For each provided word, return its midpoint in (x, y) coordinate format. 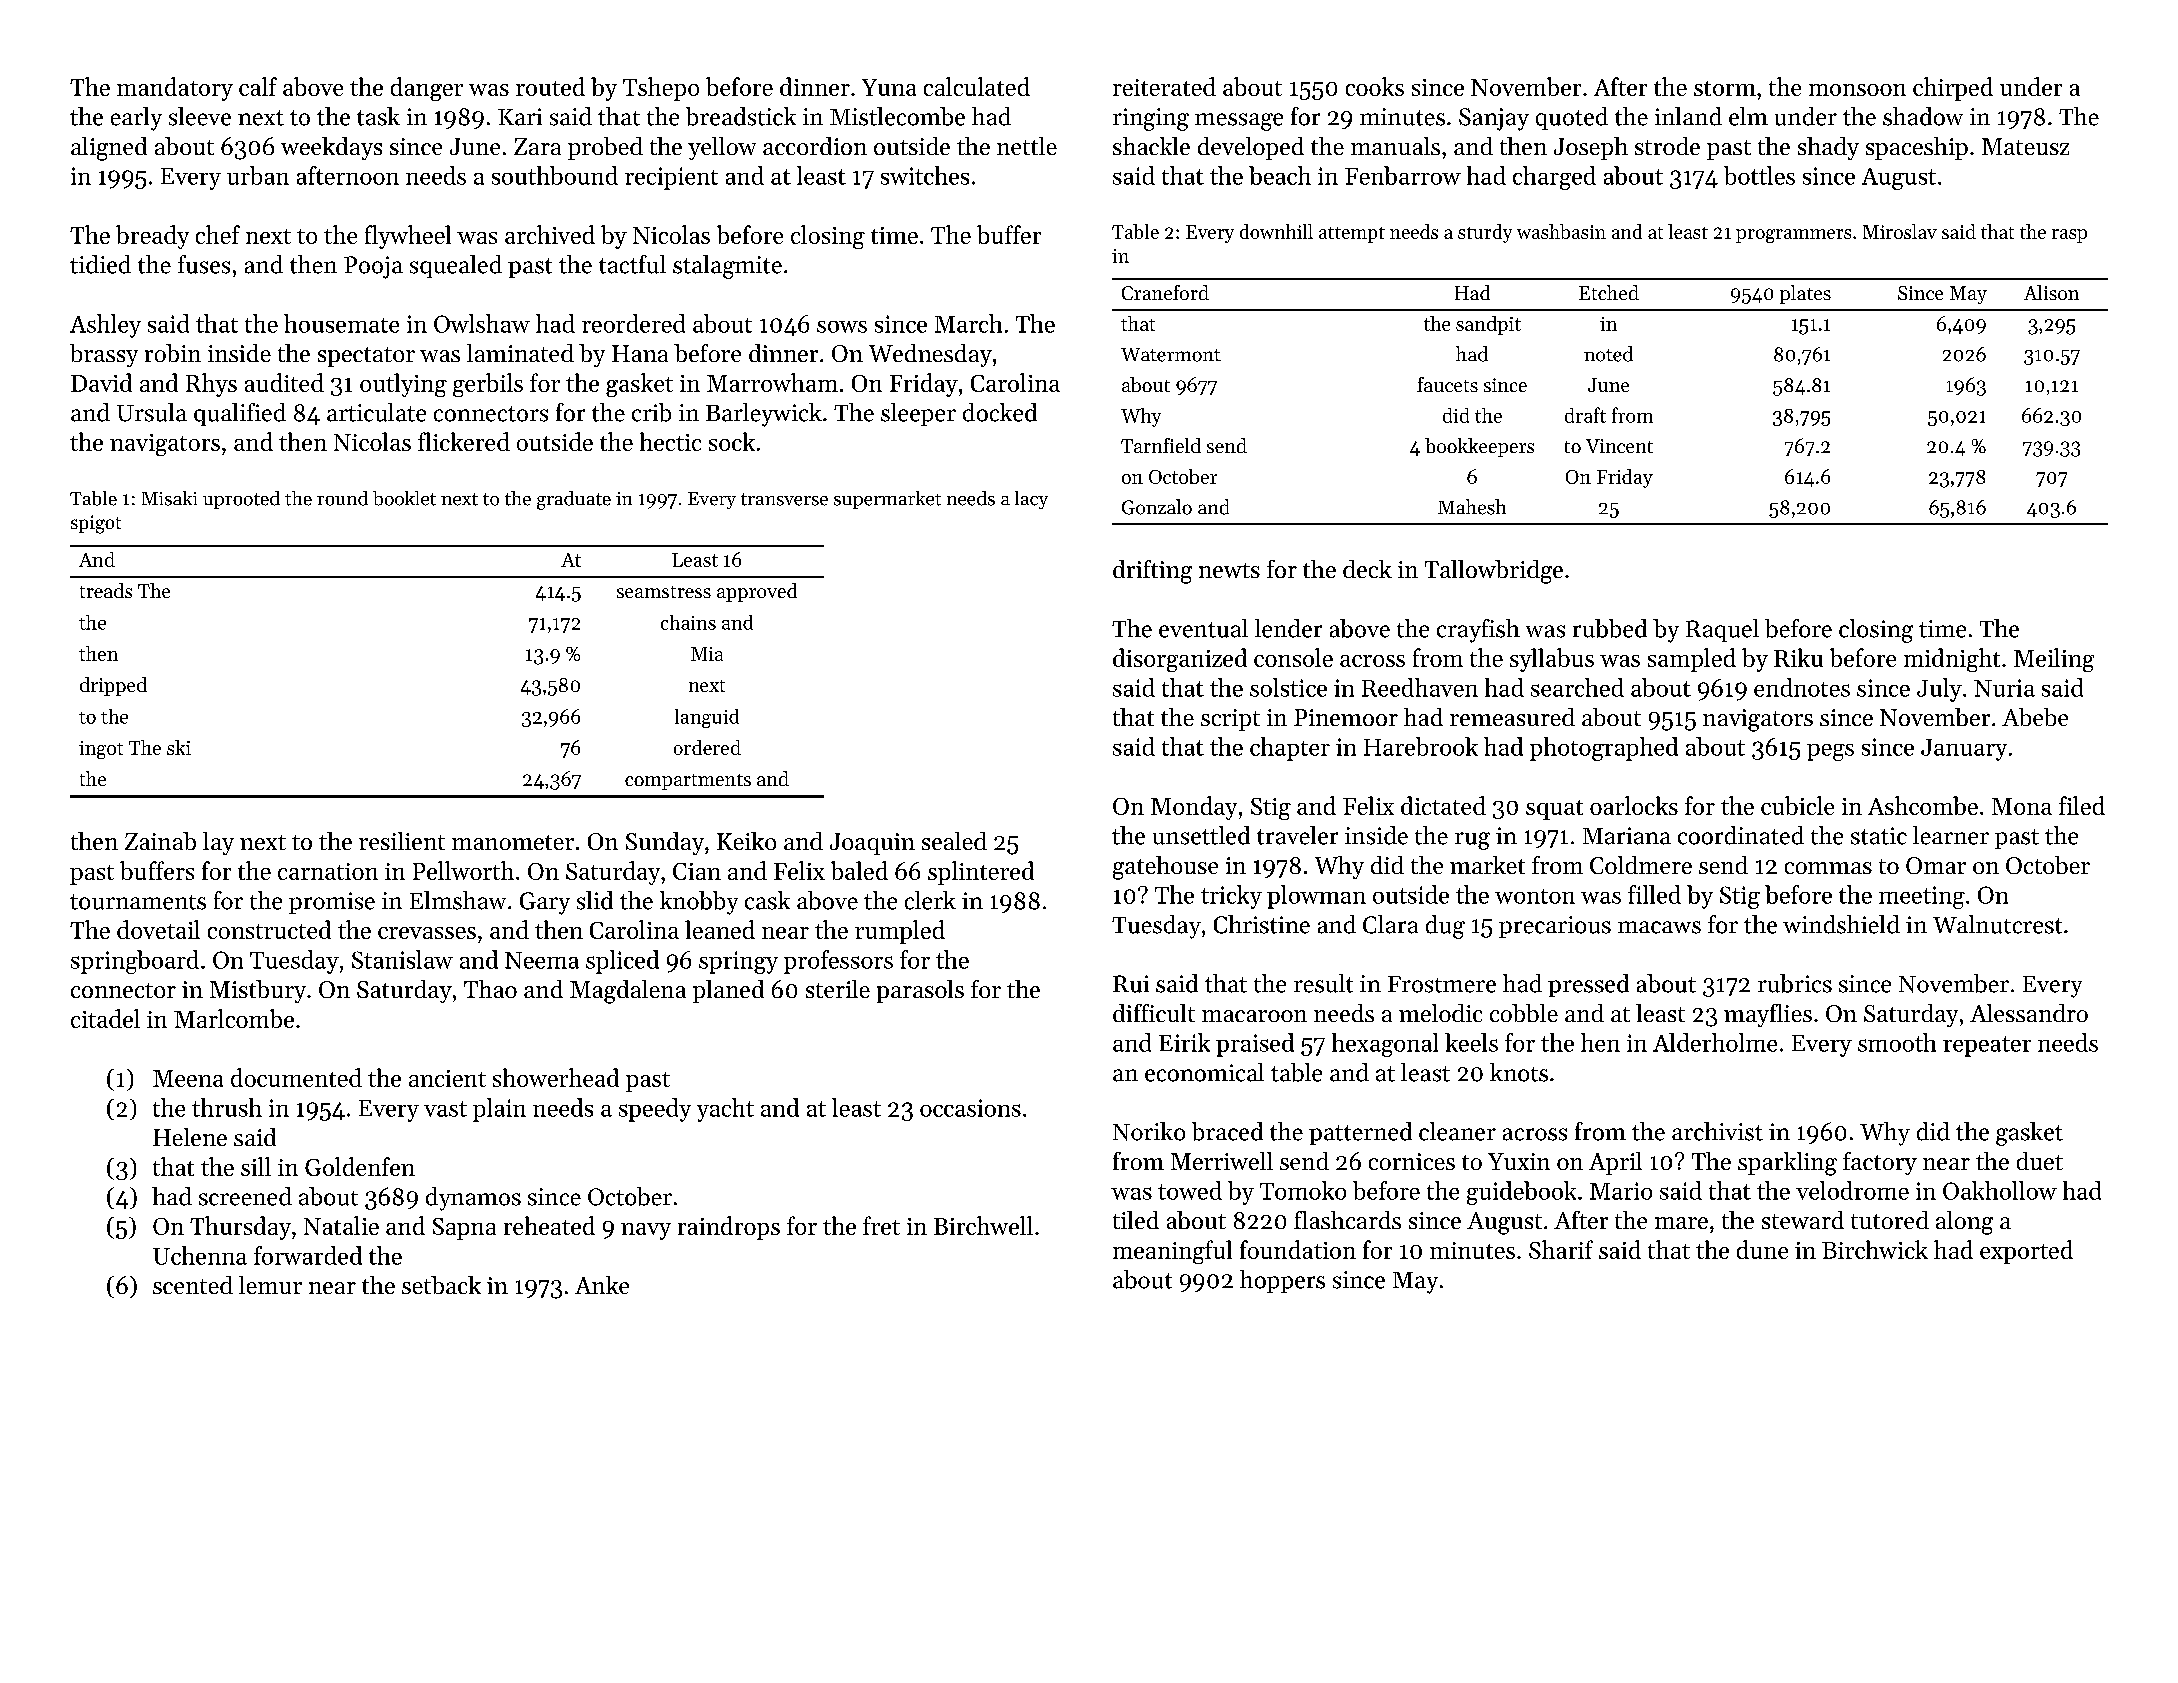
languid (707, 718)
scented (193, 1285)
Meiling (2054, 660)
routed (550, 86)
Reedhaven (1420, 687)
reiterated (1164, 86)
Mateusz (2025, 146)
